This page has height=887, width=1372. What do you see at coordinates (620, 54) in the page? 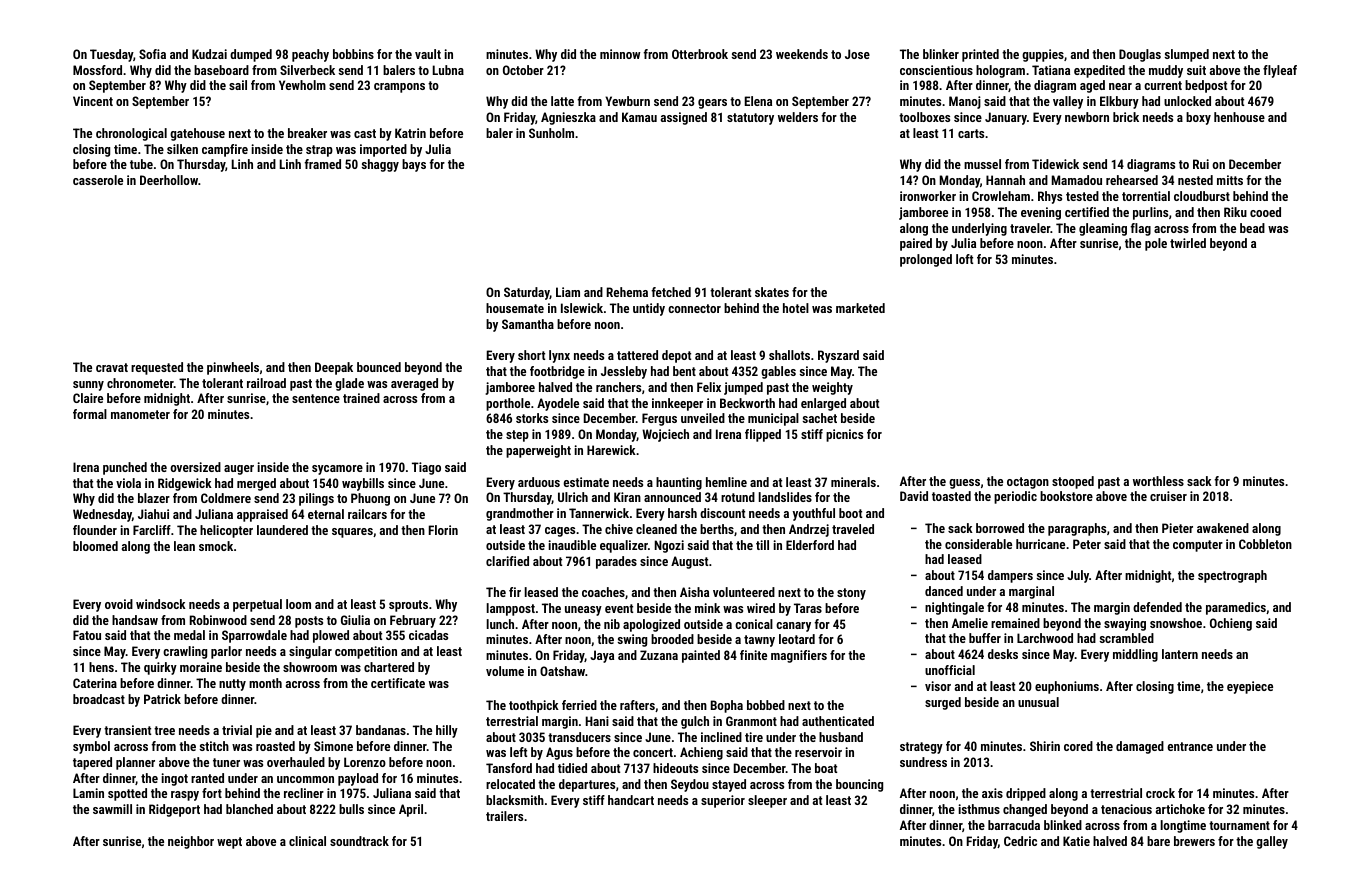
I see `minnow` at bounding box center [620, 54].
